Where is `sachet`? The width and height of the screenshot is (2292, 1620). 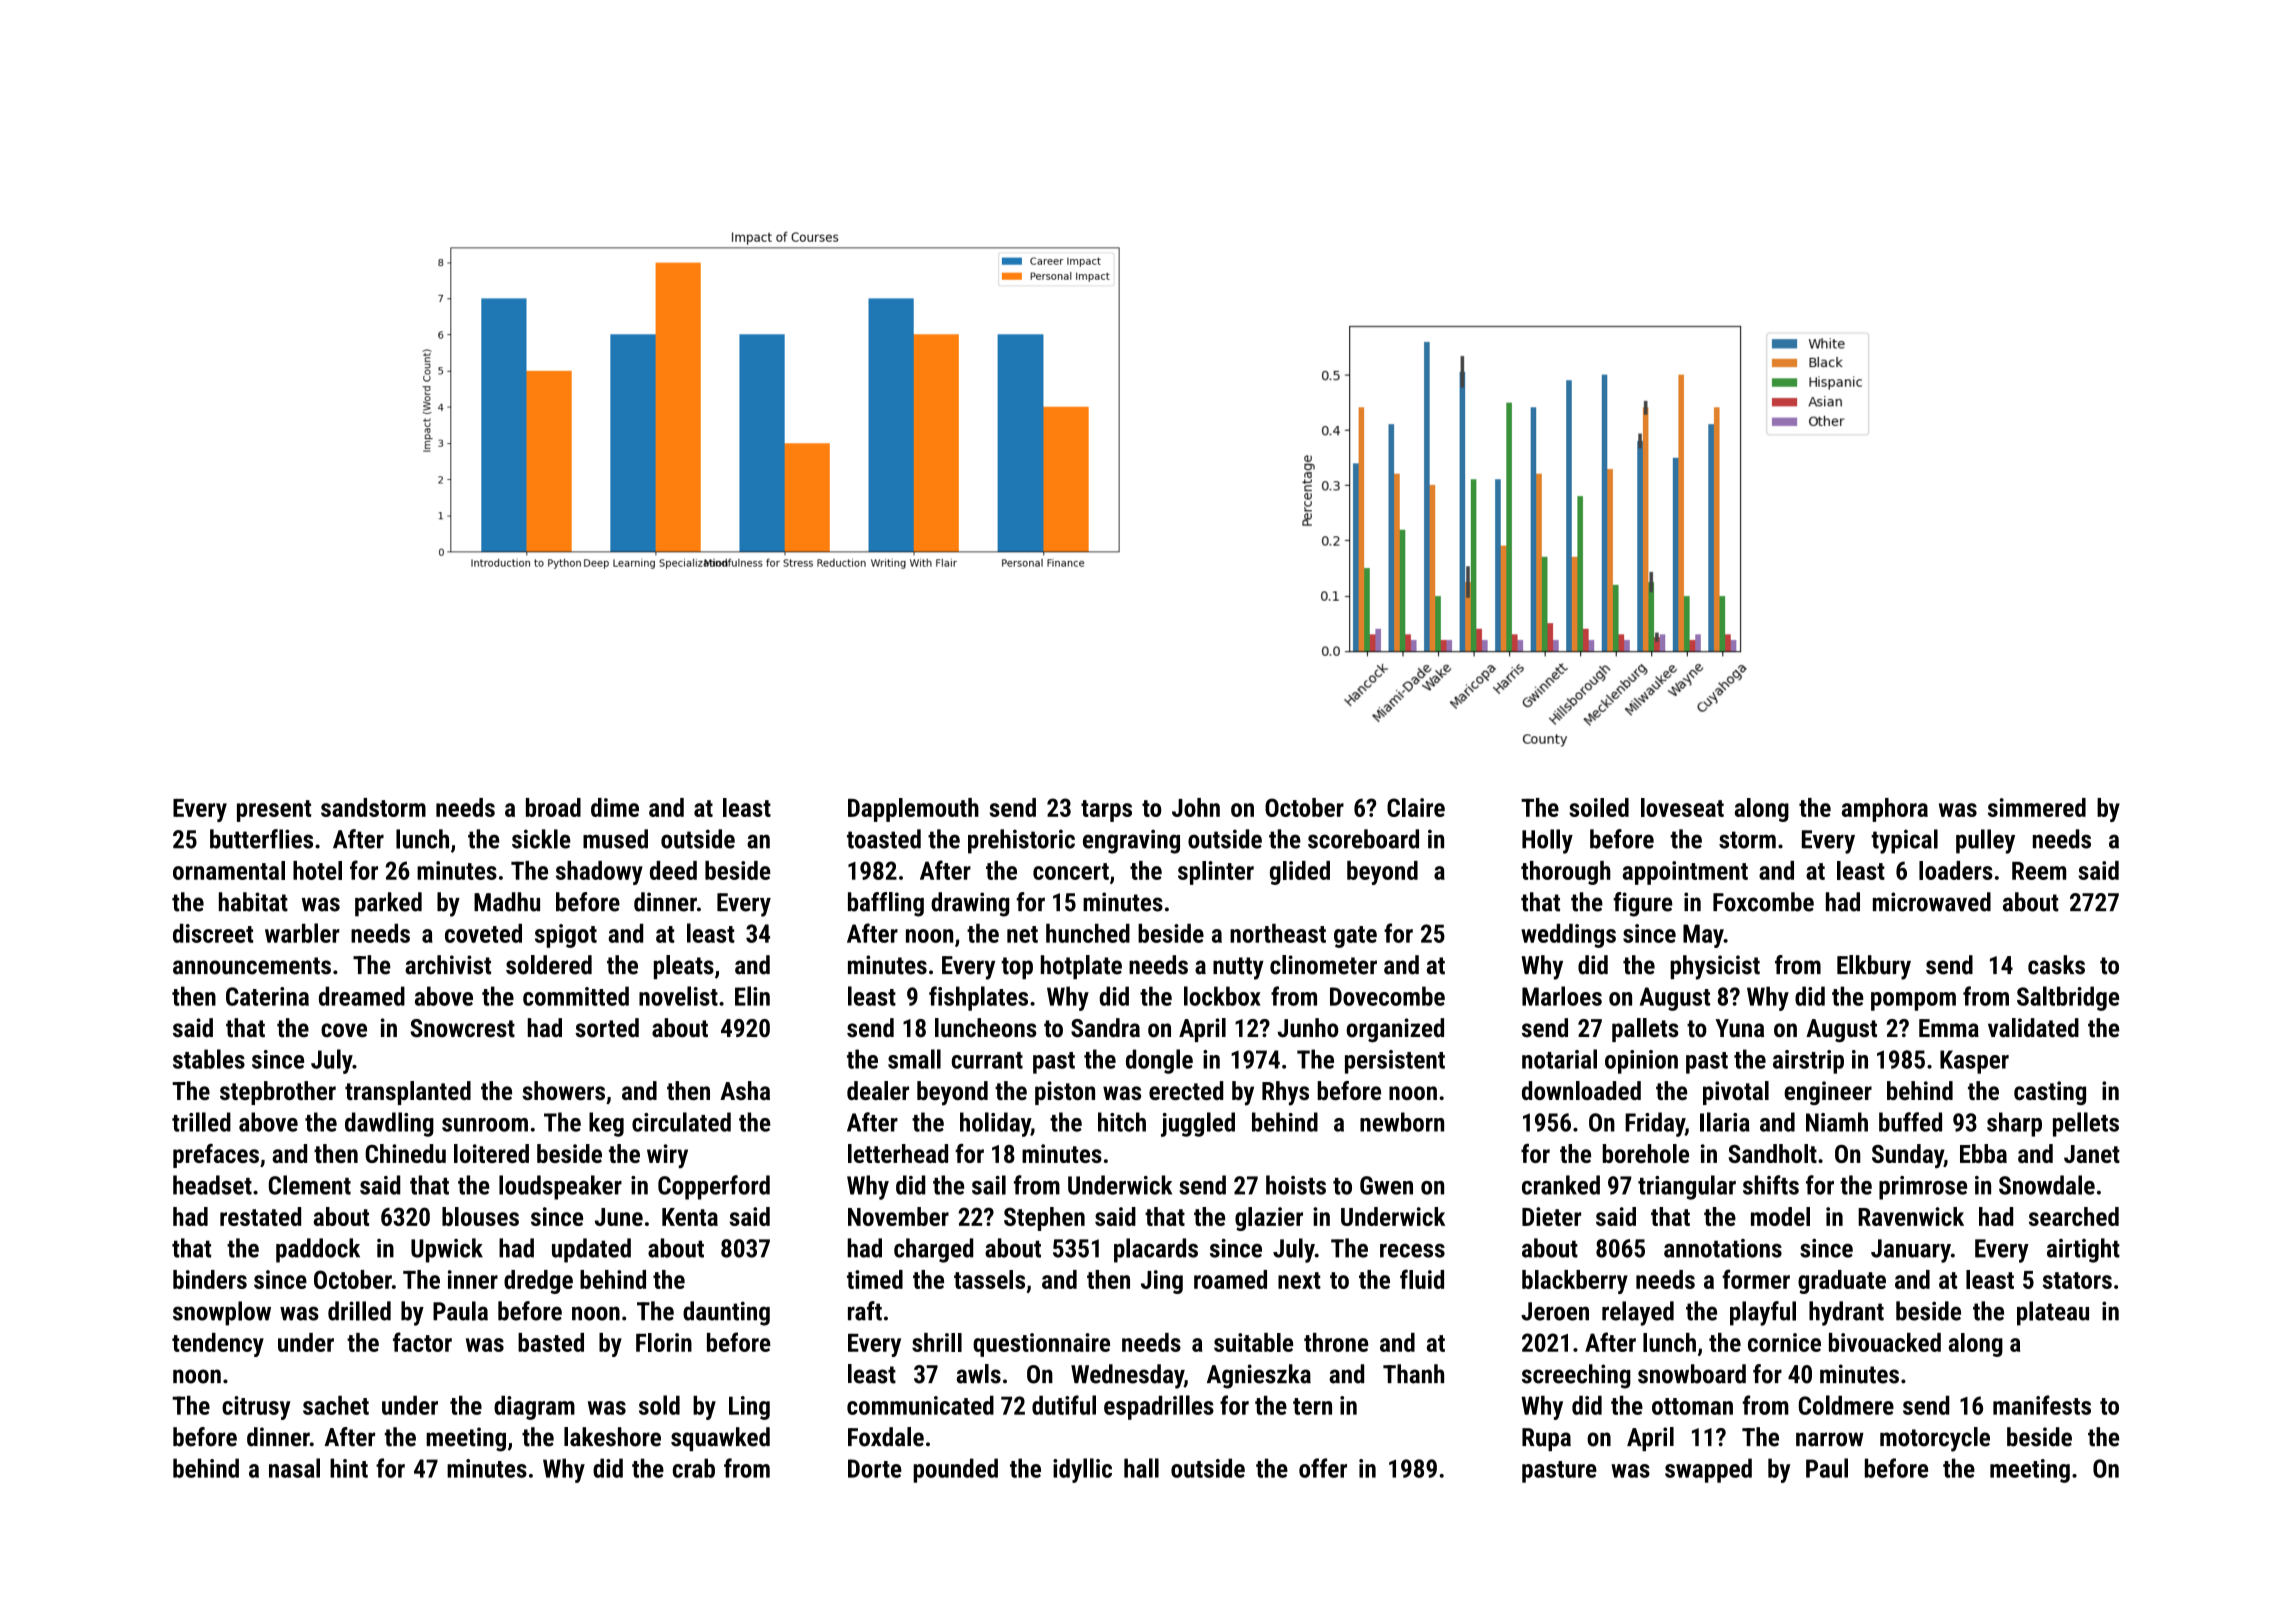
sachet is located at coordinates (336, 1405).
